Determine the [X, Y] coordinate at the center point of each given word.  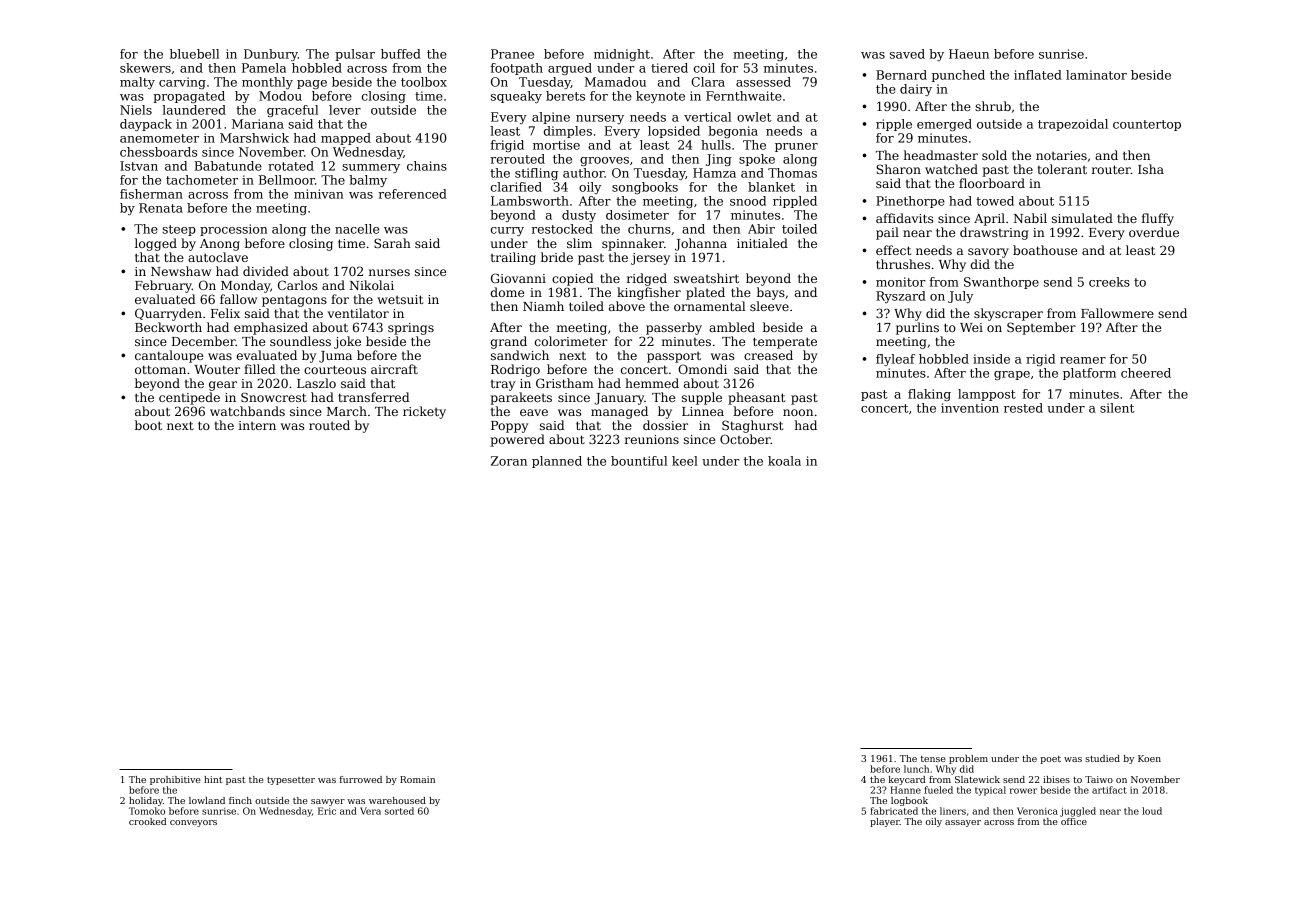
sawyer [328, 802]
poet [1050, 760]
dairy [916, 90]
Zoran [509, 461]
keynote [660, 97]
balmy [368, 181]
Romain [417, 779]
